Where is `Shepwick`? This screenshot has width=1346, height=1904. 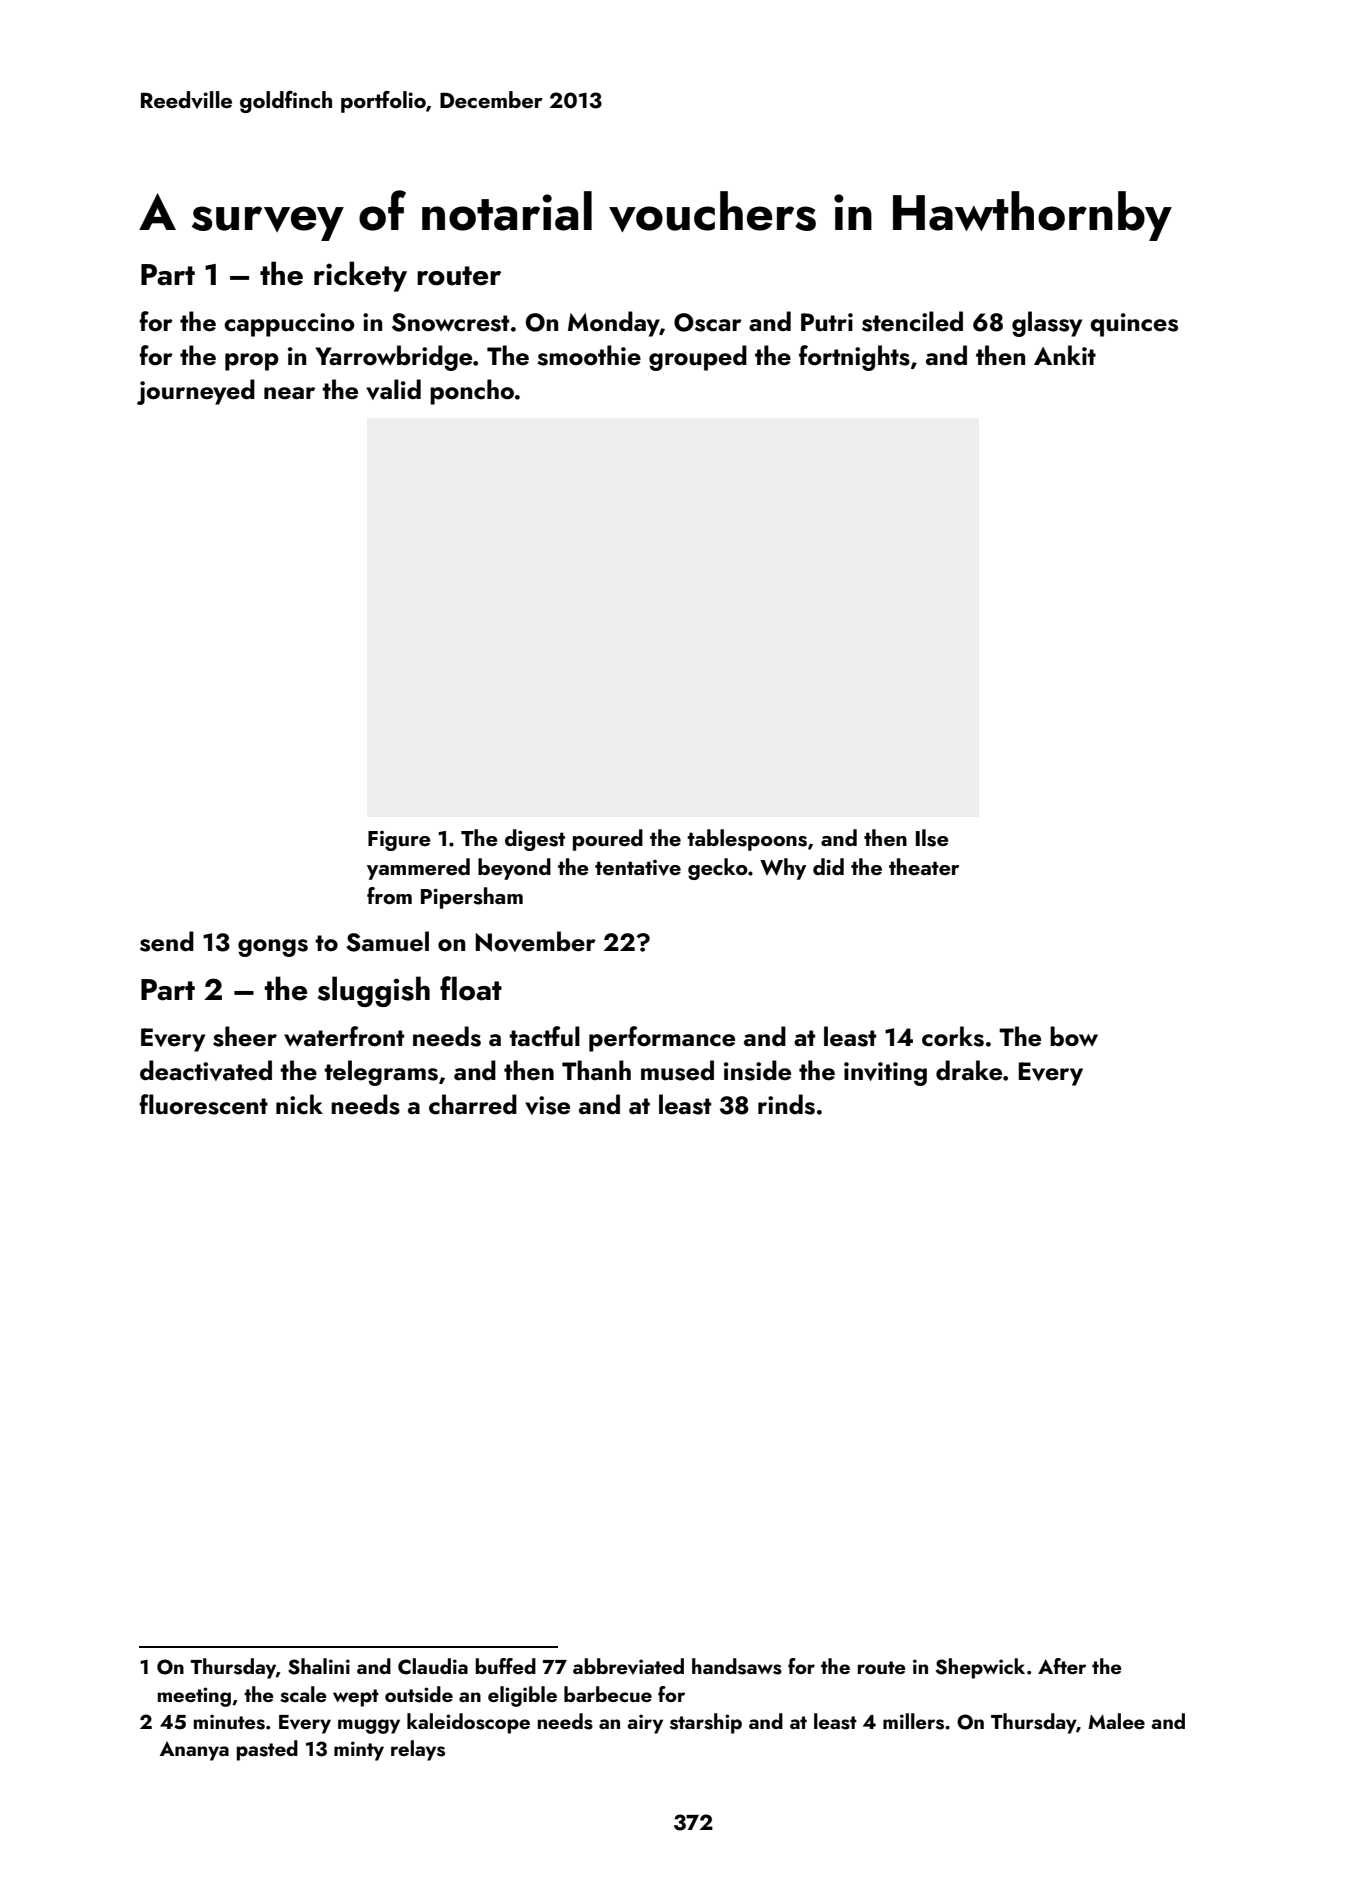 Shepwick is located at coordinates (980, 1668).
